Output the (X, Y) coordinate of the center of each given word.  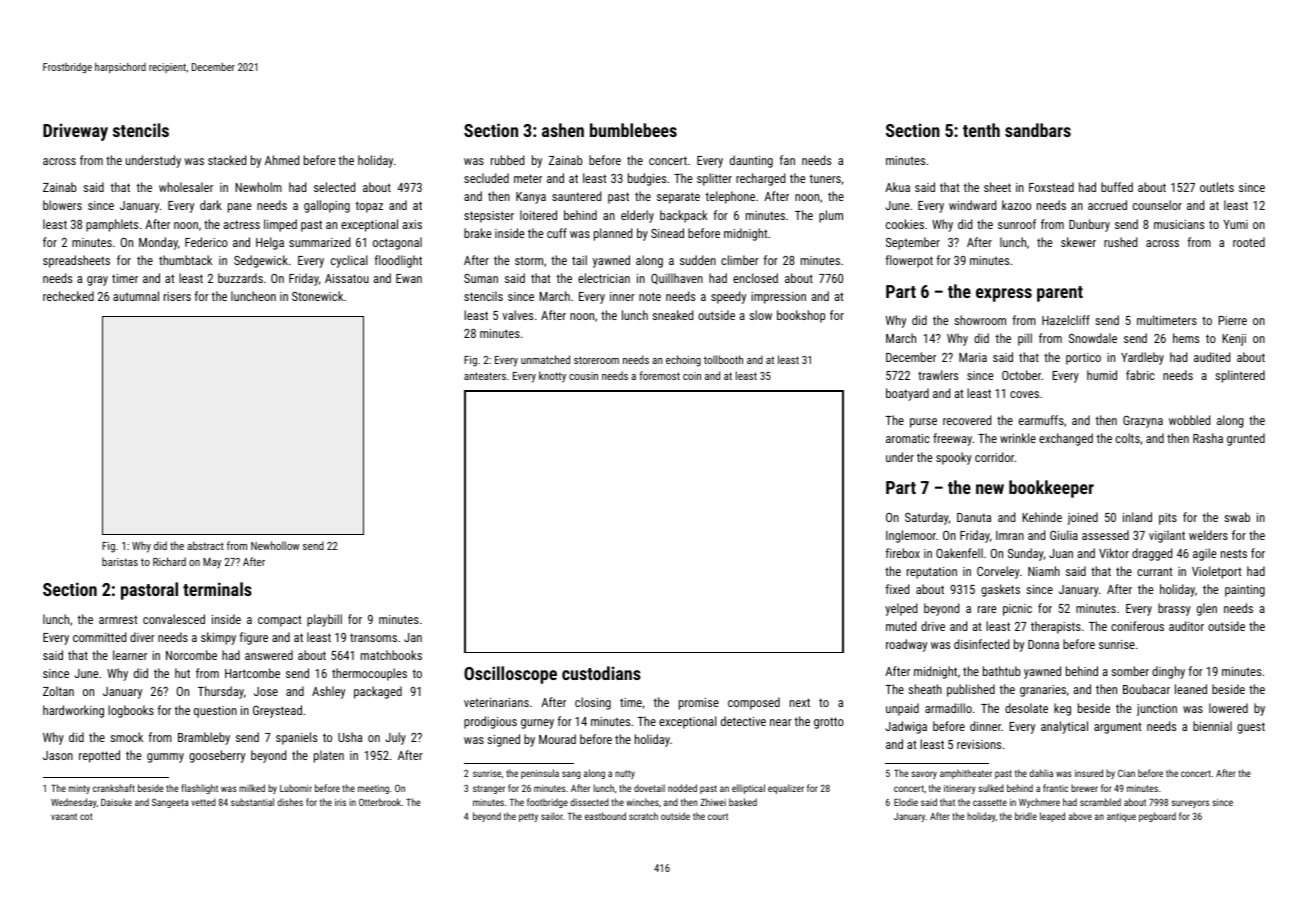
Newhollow (275, 545)
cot (86, 816)
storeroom (596, 360)
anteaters (485, 376)
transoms (373, 637)
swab (1237, 517)
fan (787, 160)
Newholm (258, 187)
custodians (601, 673)
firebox (903, 553)
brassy (1174, 609)
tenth (981, 130)
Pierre (1232, 320)
